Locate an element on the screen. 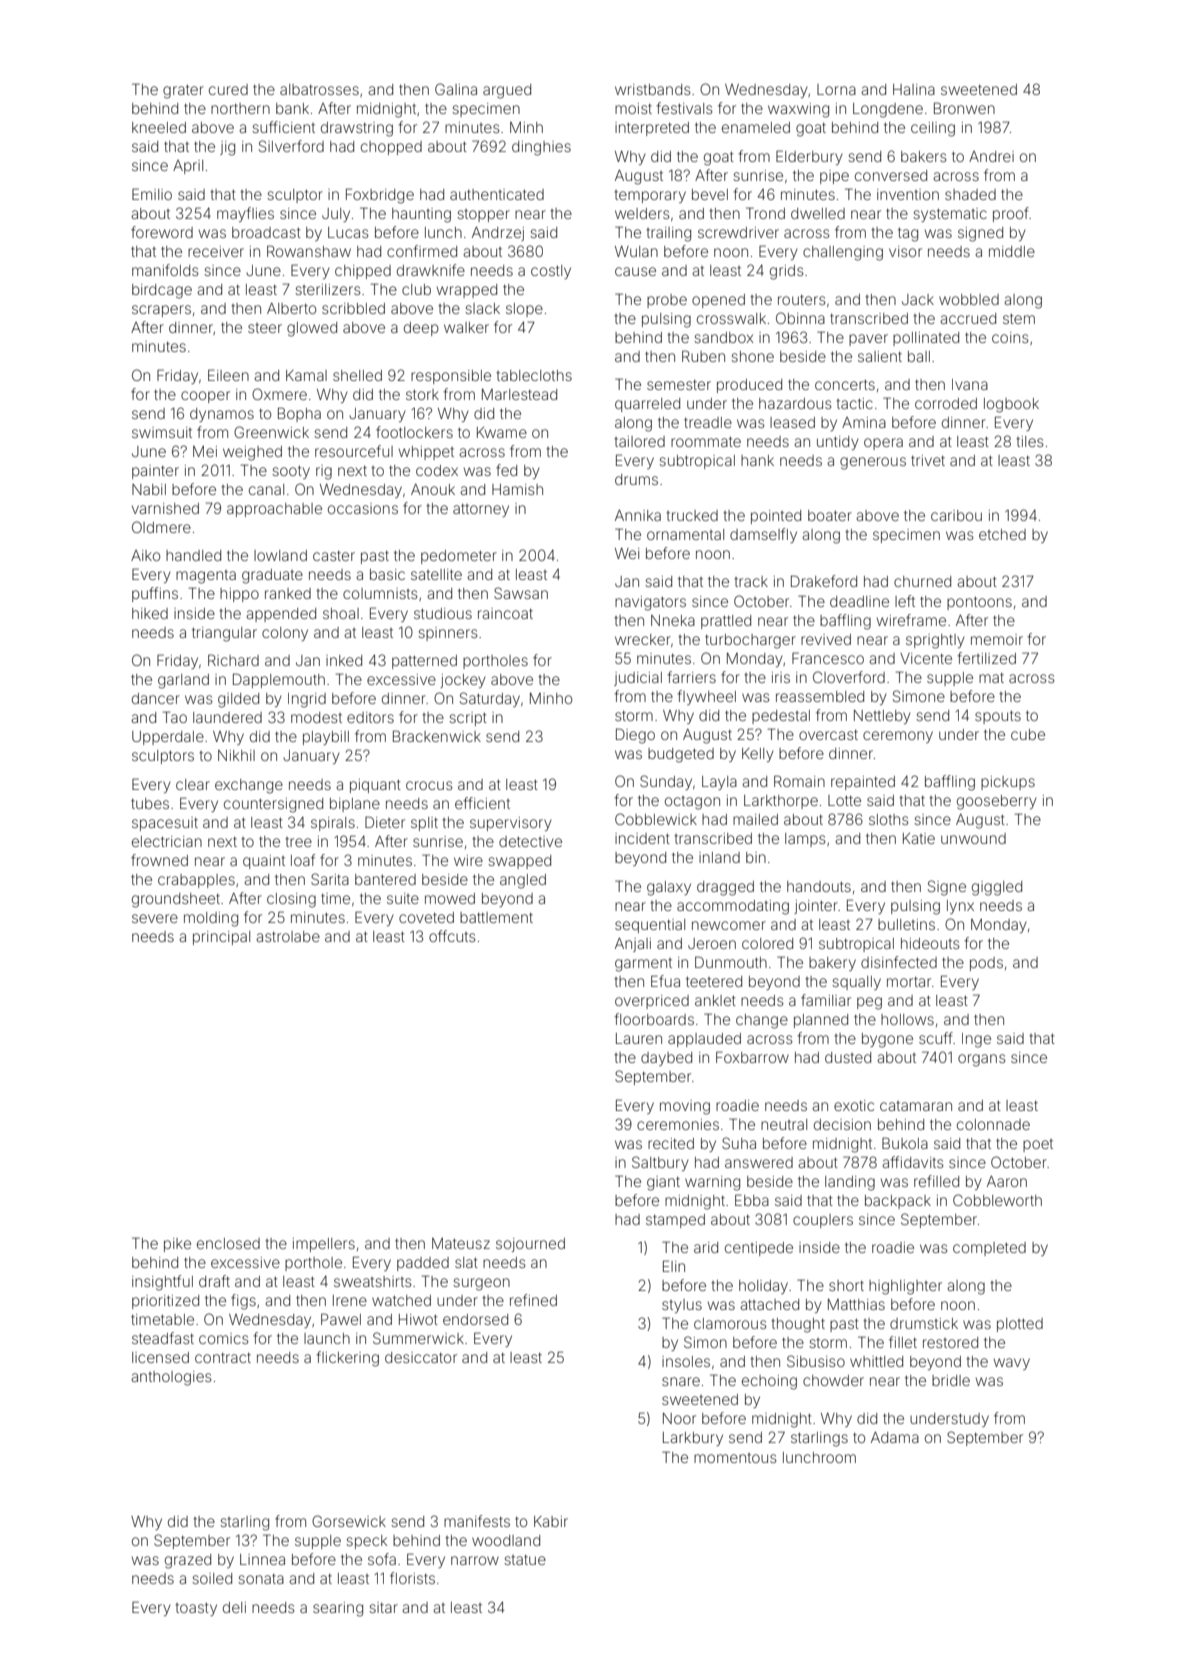 The image size is (1188, 1680). organs is located at coordinates (982, 1060).
